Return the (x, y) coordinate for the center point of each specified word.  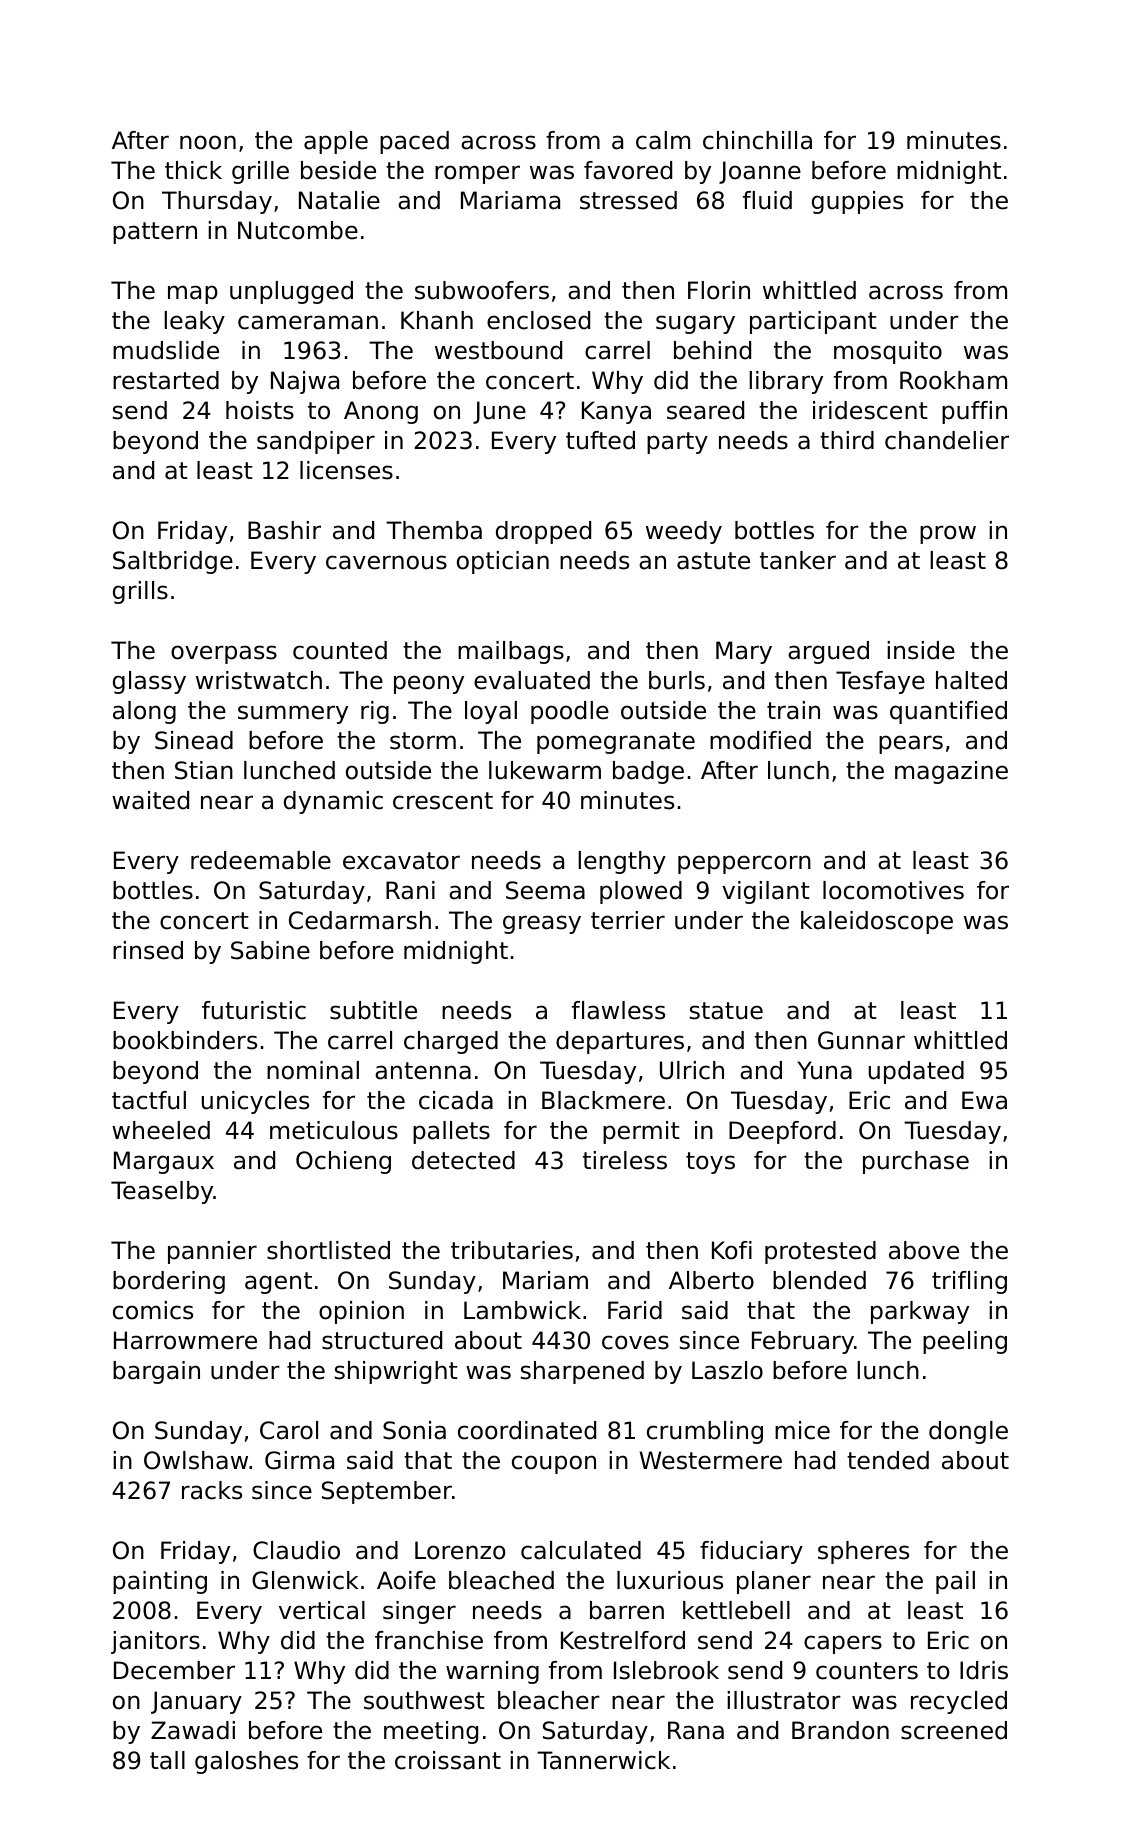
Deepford (782, 1132)
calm (663, 140)
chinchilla (757, 140)
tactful (149, 1100)
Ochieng (343, 1162)
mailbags (511, 652)
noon (208, 142)
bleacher (549, 1700)
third (847, 440)
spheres (863, 1552)
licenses (346, 470)
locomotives (893, 890)
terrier (628, 920)
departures (620, 1042)
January (196, 1702)
